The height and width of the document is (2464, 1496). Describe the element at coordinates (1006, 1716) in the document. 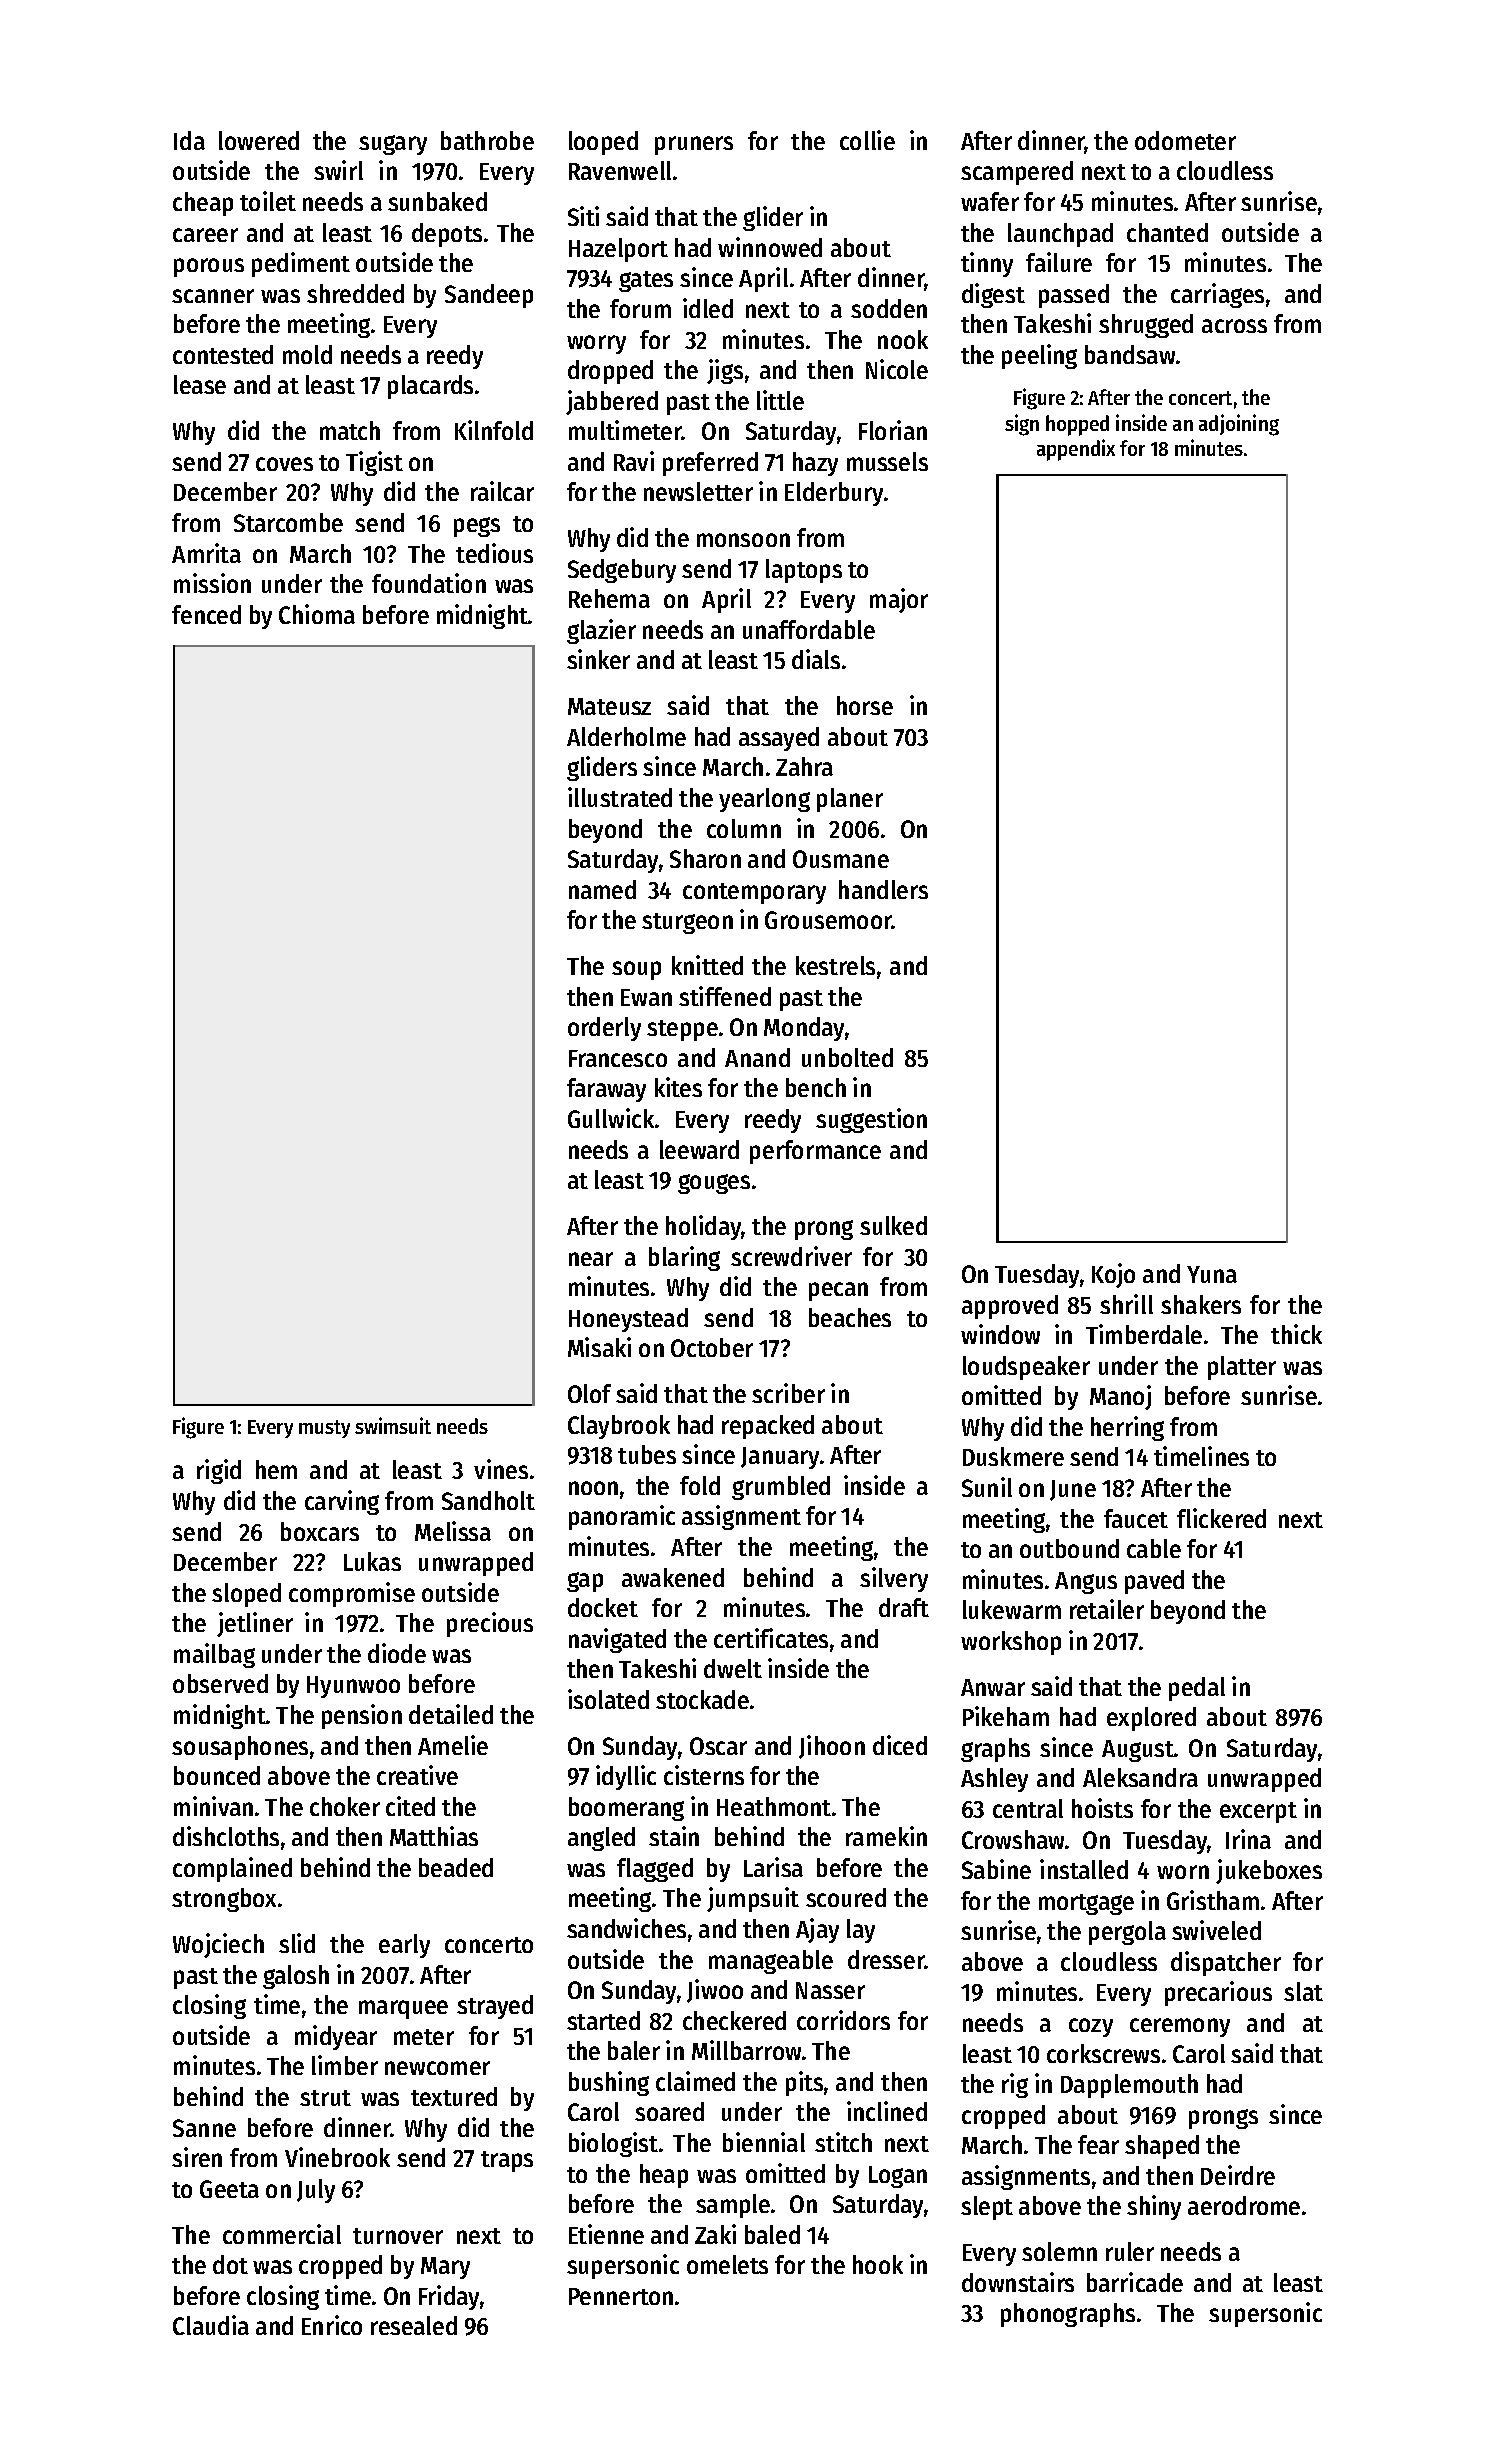

I see `Pikeham` at that location.
